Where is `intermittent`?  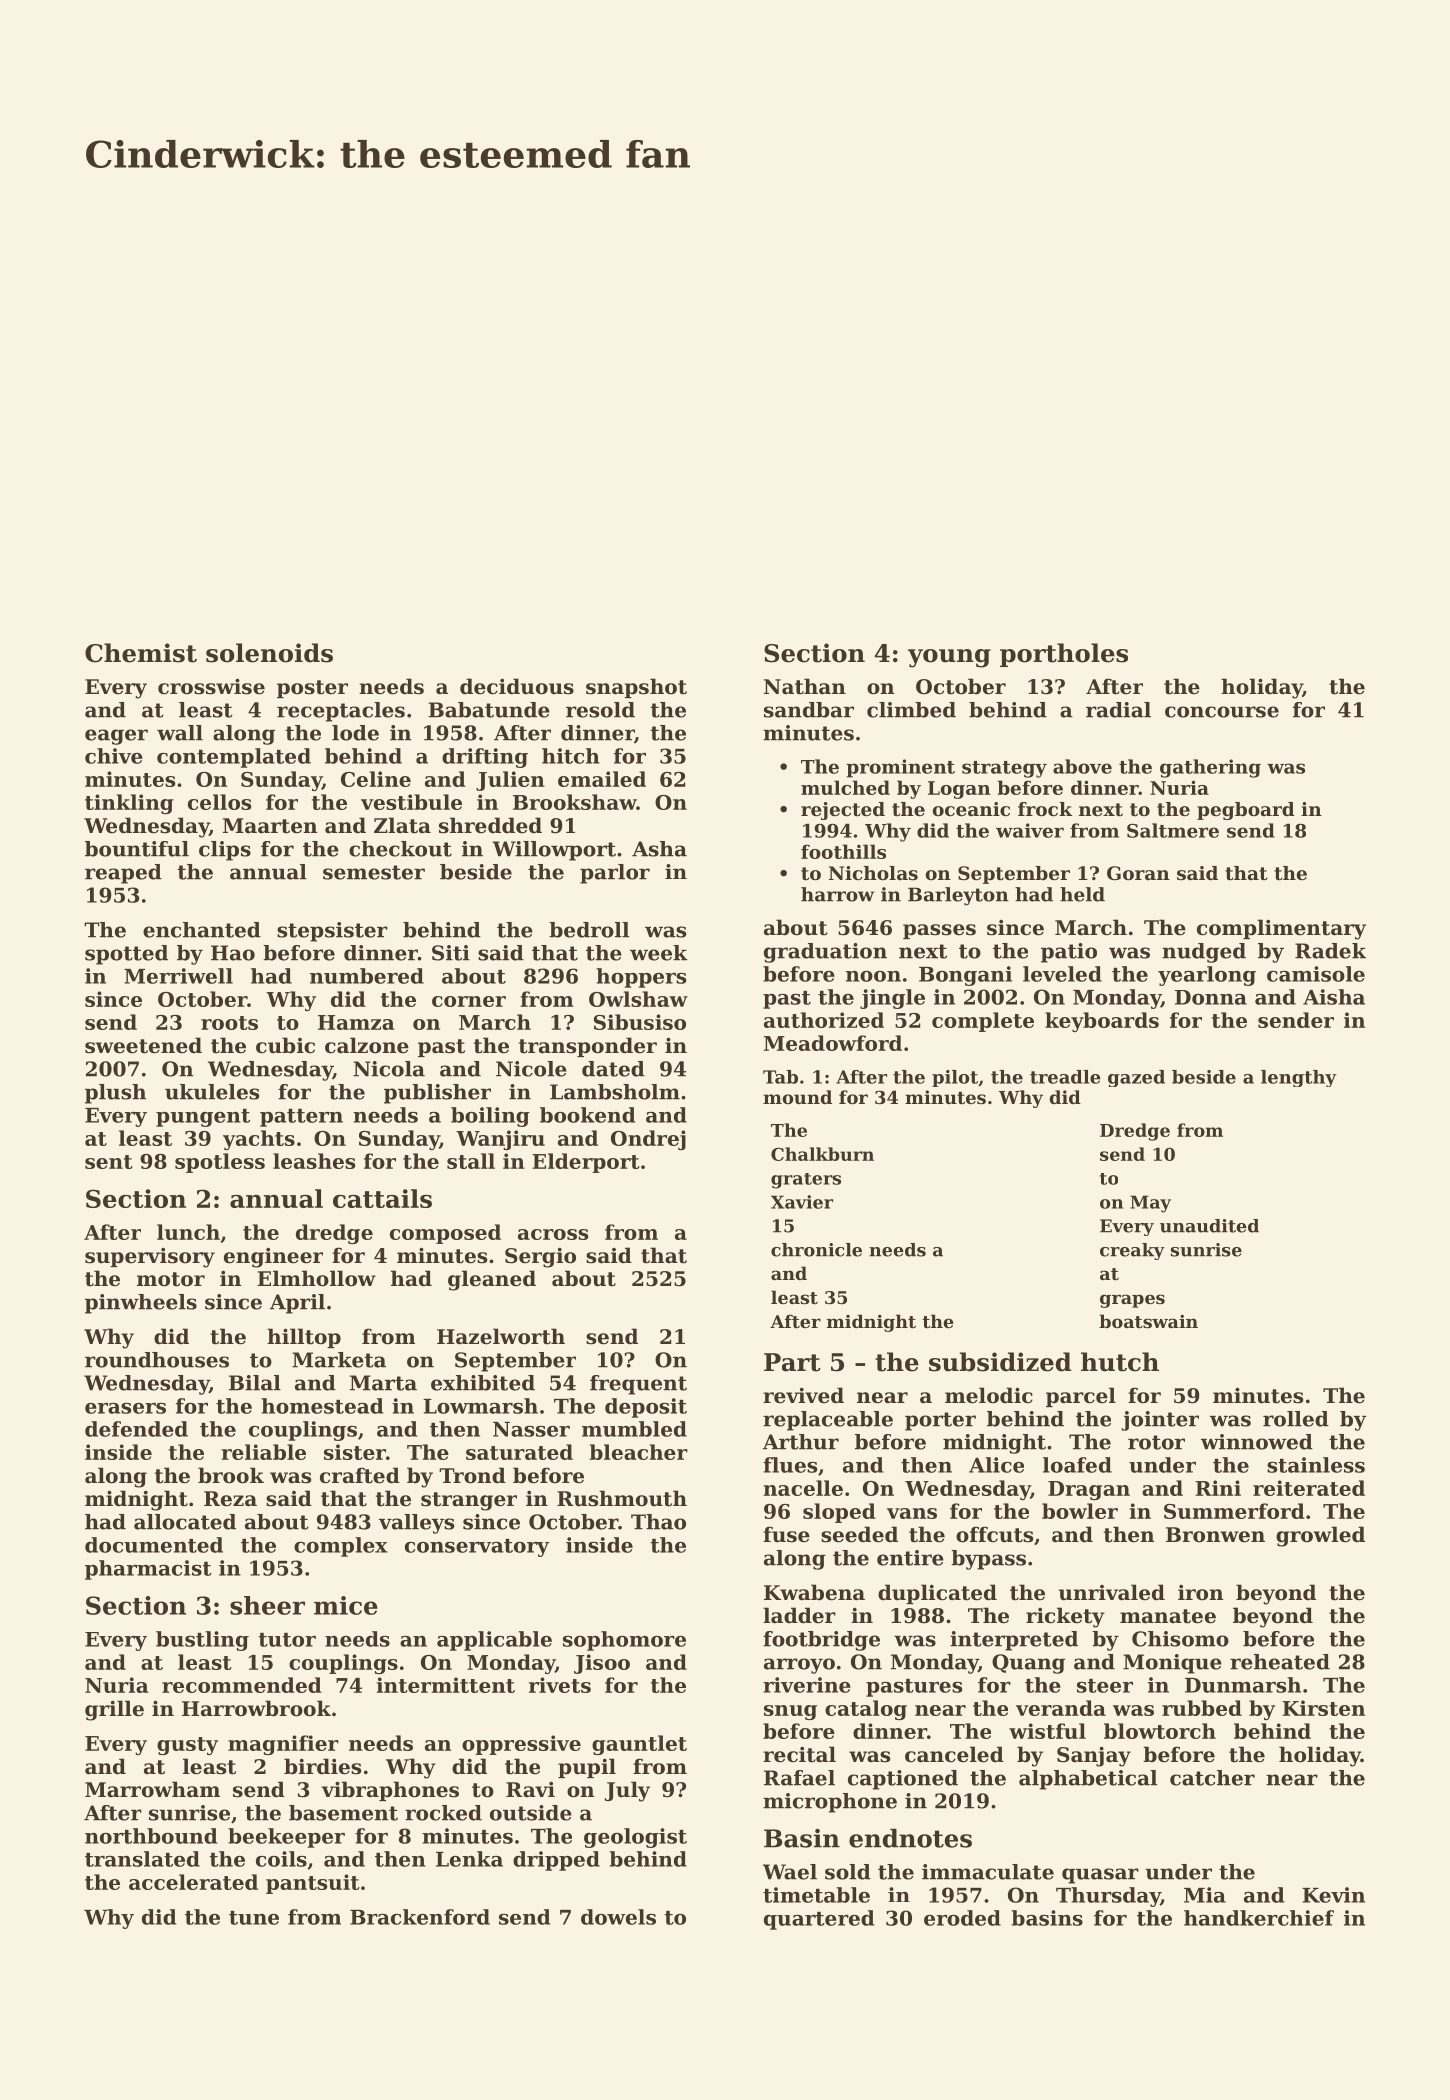 intermittent is located at coordinates (446, 1685).
